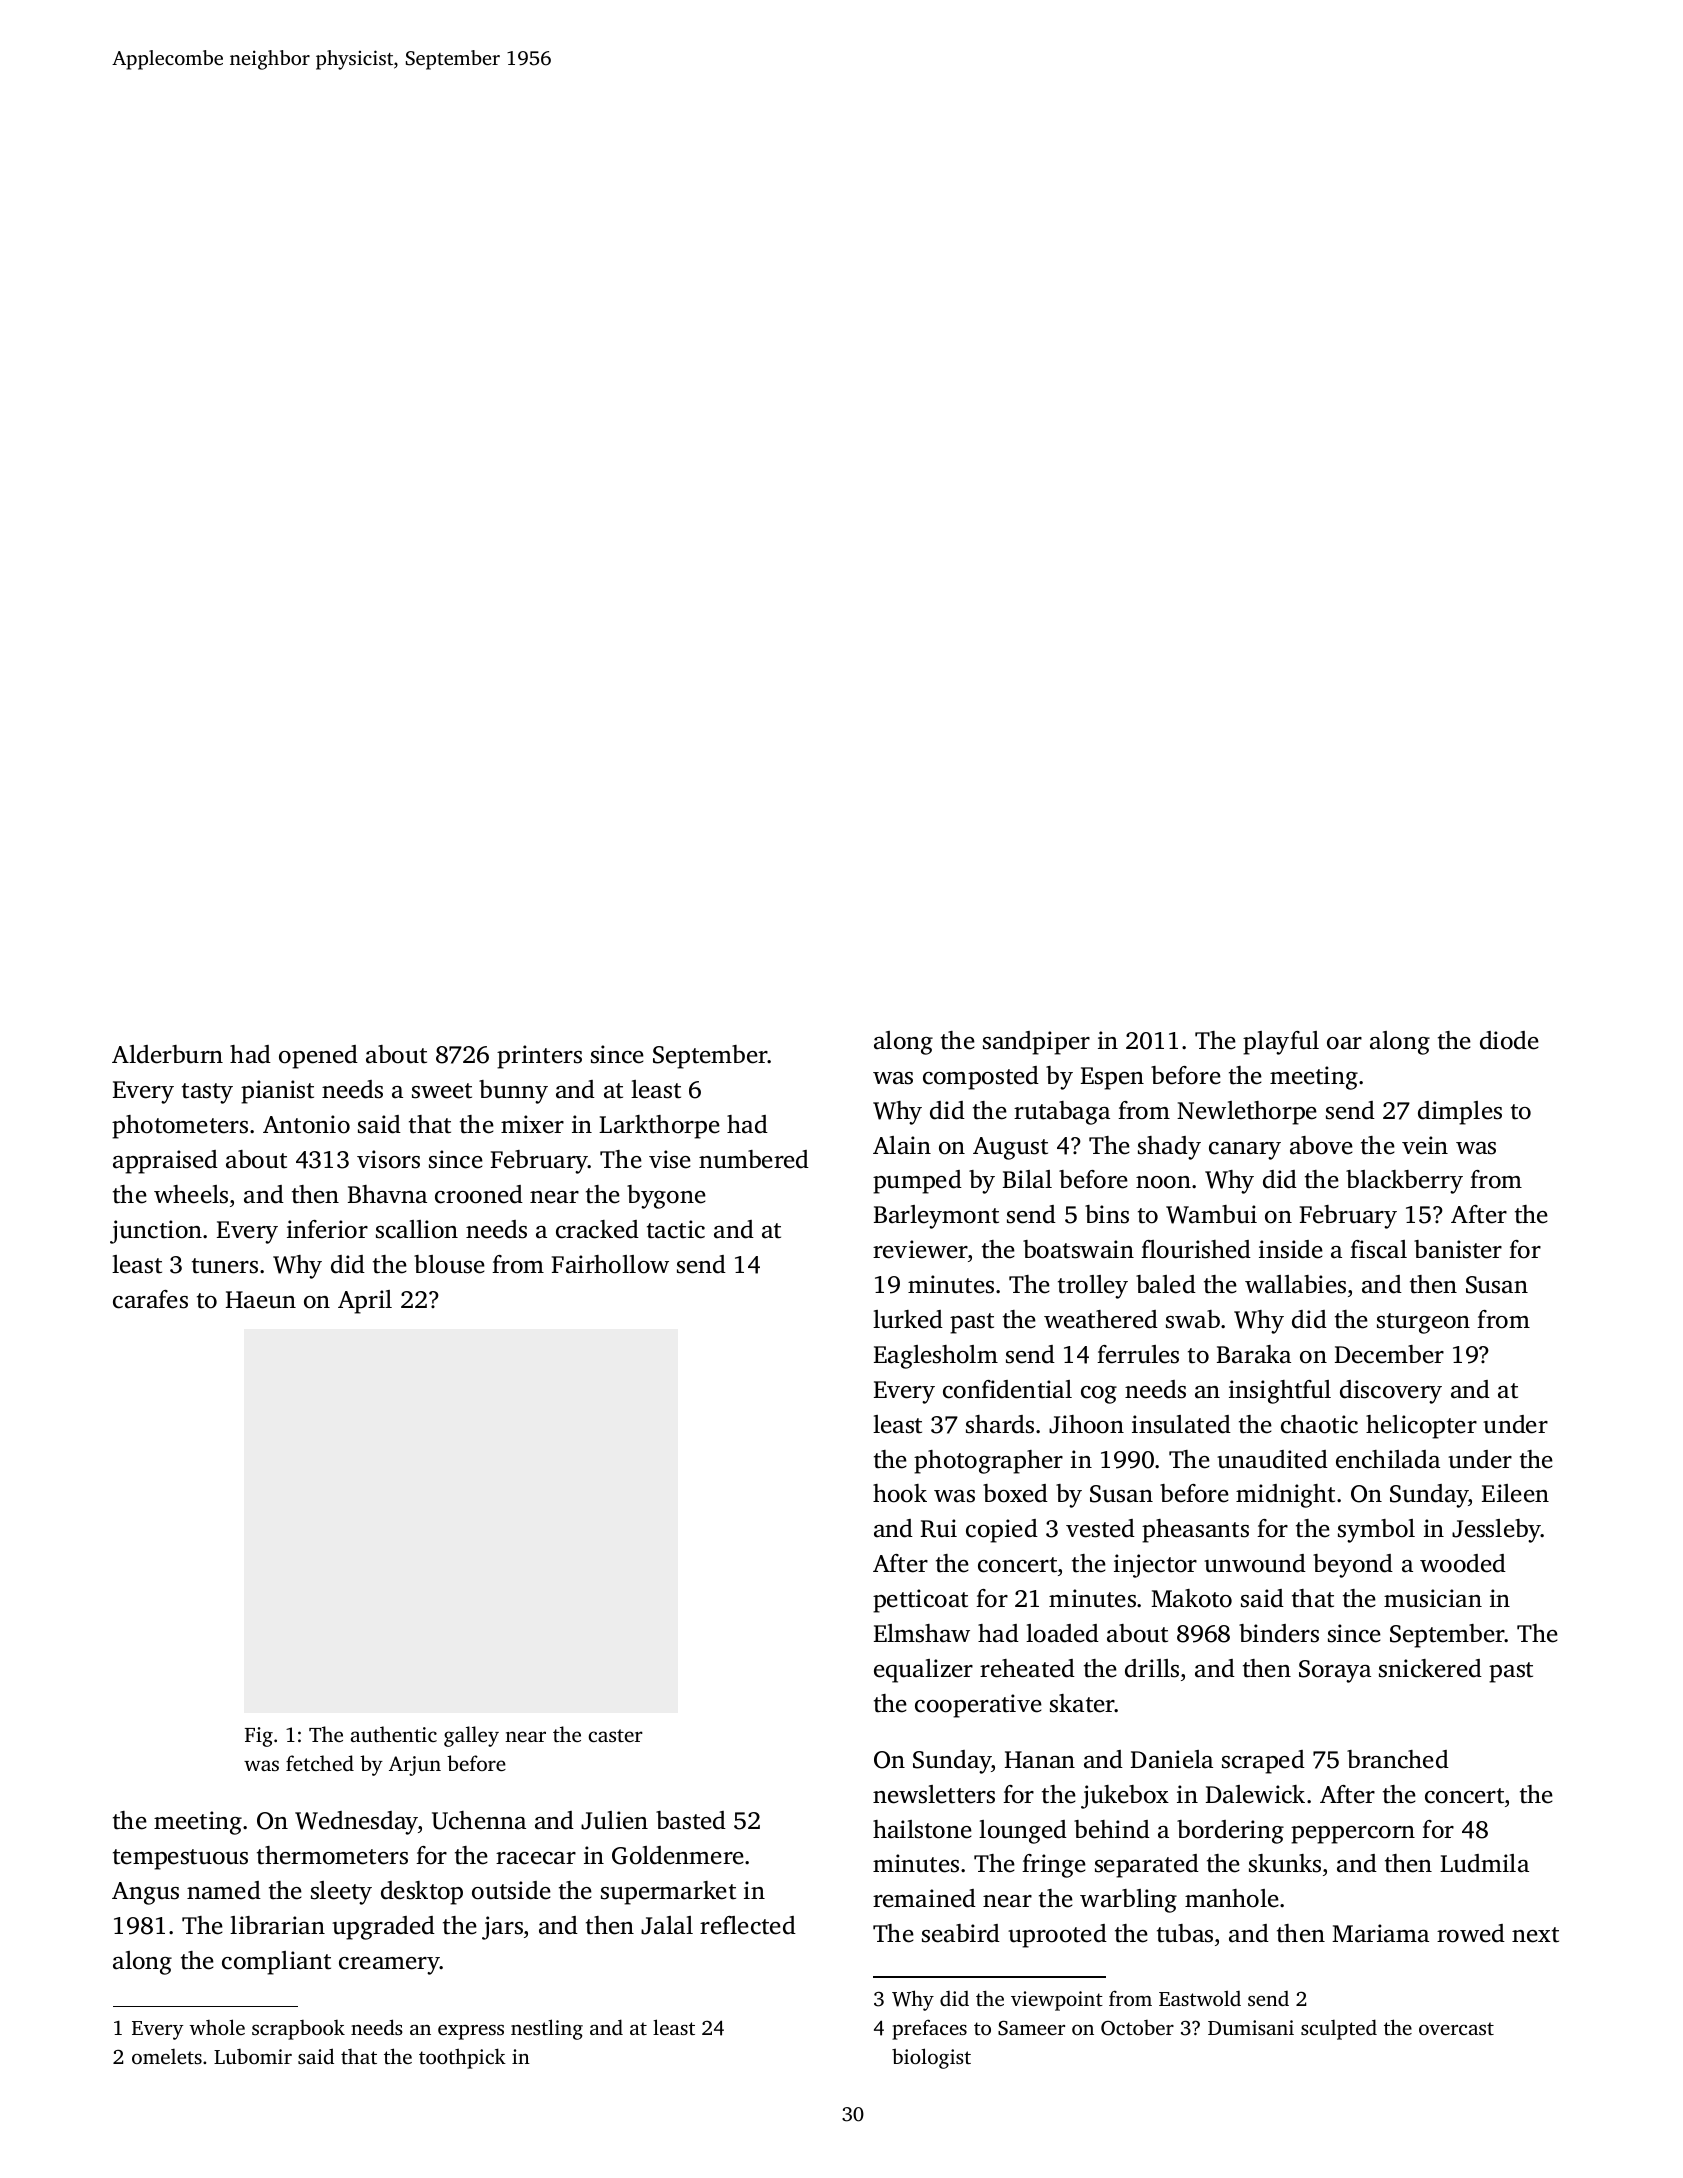  What do you see at coordinates (936, 1217) in the screenshot?
I see `Barleymont` at bounding box center [936, 1217].
